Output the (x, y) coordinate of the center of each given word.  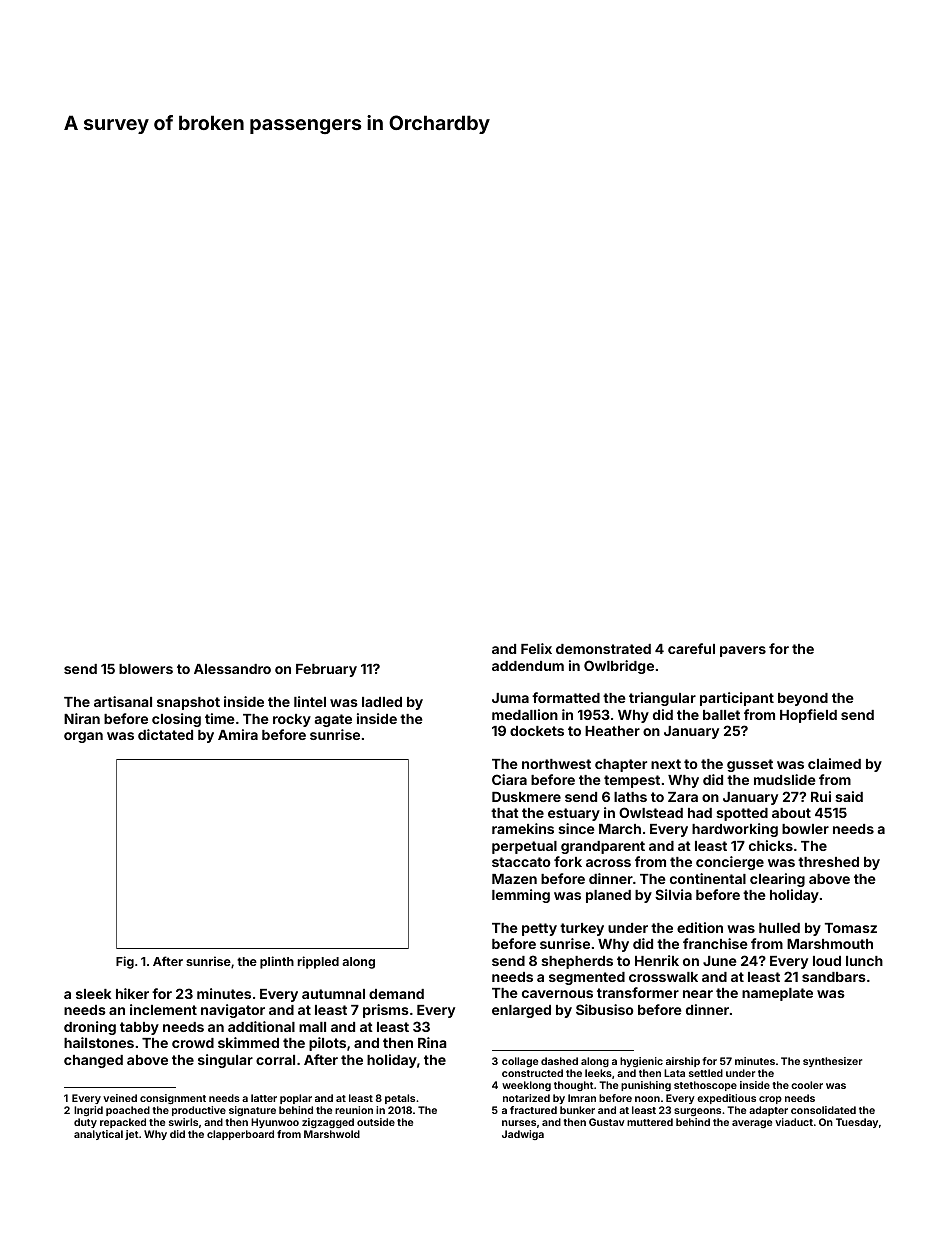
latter (264, 1098)
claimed (834, 763)
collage (520, 1062)
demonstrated (603, 649)
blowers (146, 669)
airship (683, 1062)
